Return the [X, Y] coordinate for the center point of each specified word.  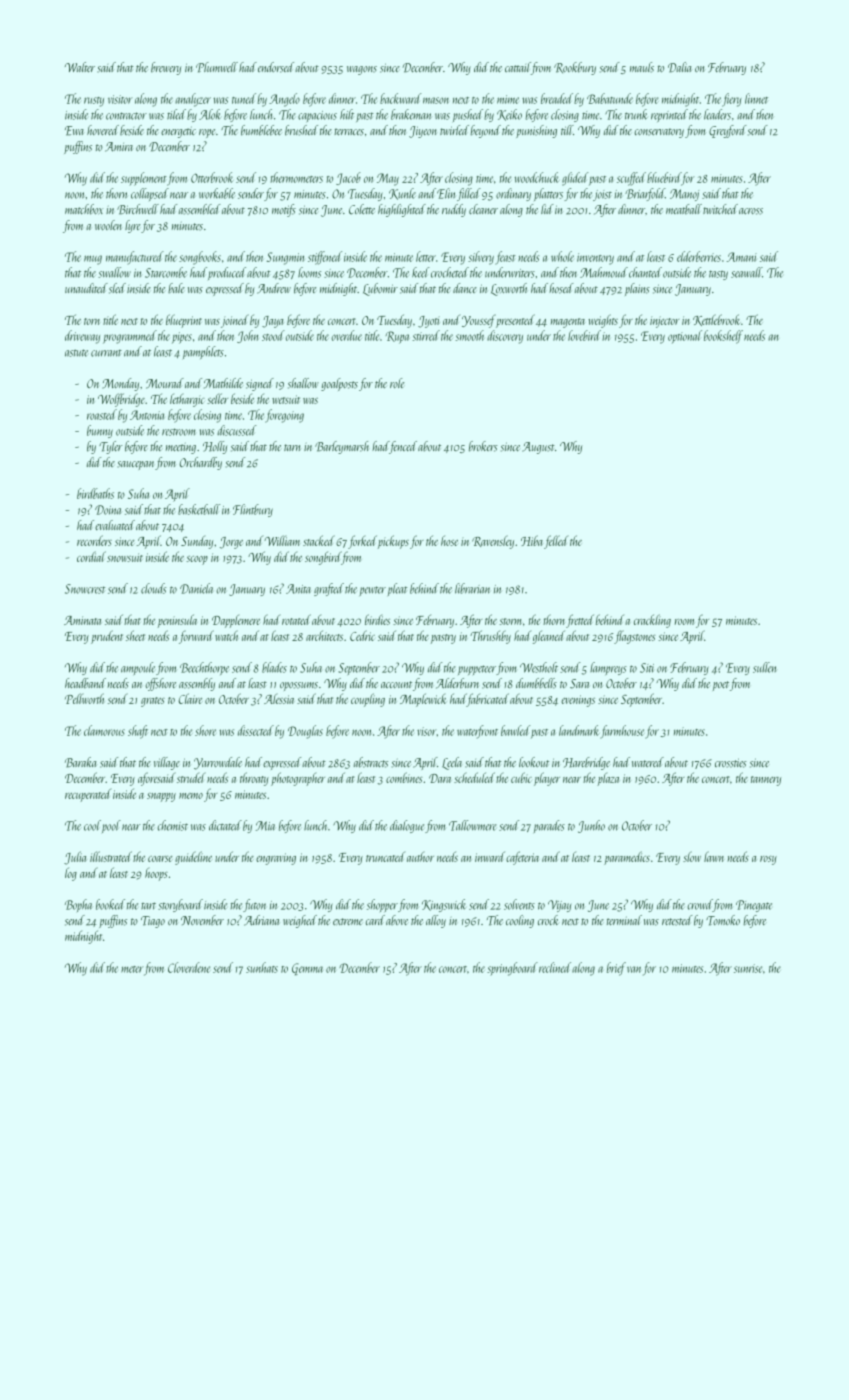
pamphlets [203, 352]
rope [207, 133]
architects [324, 635]
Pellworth [84, 698]
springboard [512, 969]
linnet [756, 98]
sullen [764, 667]
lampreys [608, 668]
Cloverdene [189, 967]
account [396, 684]
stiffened [325, 258]
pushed [468, 115]
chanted [645, 272]
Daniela [196, 588]
